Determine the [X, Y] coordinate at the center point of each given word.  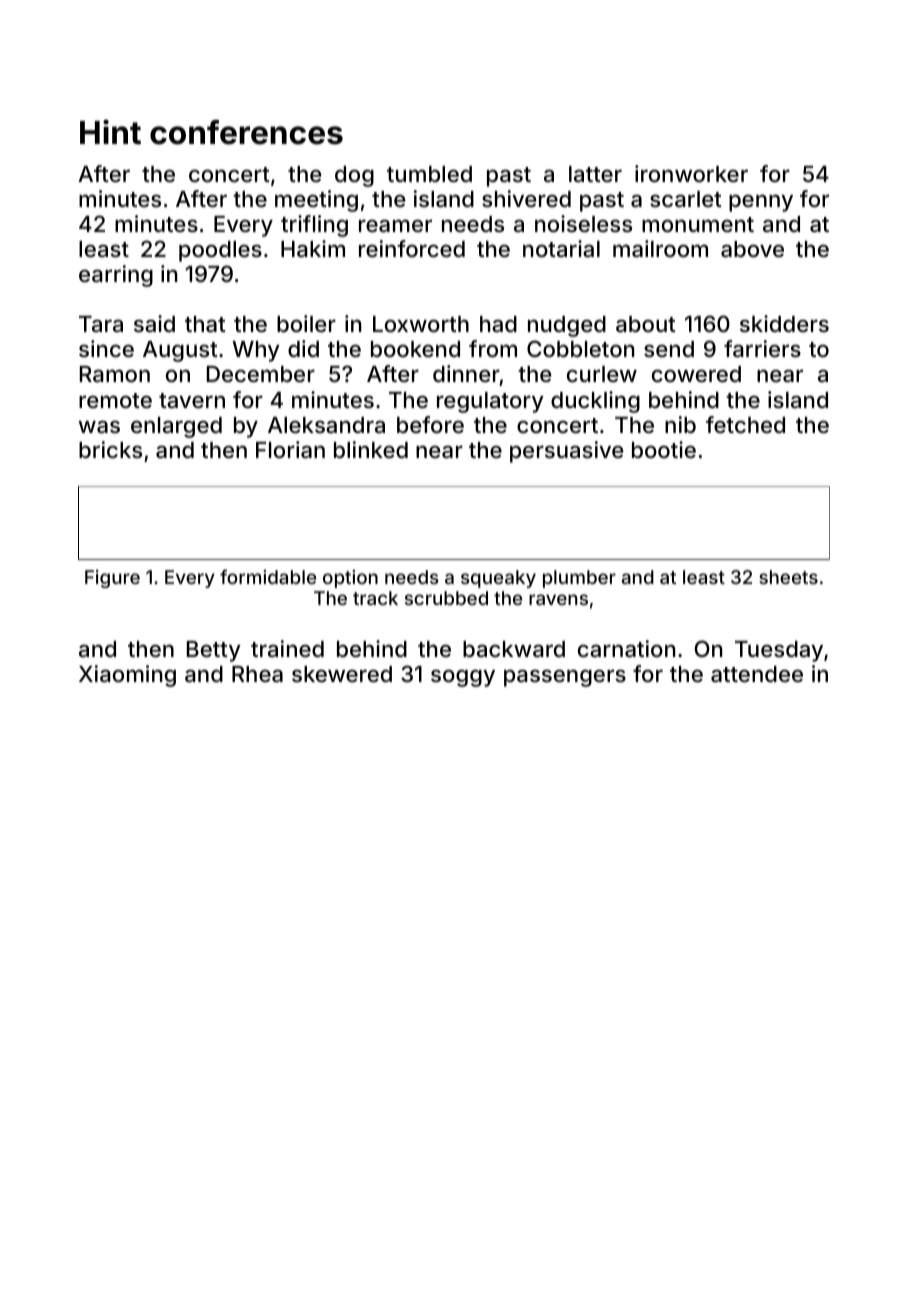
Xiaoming [127, 676]
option [350, 579]
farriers [762, 349]
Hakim [313, 249]
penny [761, 203]
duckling [595, 402]
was [99, 427]
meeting [316, 201]
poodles [220, 251]
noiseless [583, 223]
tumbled [429, 174]
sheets [788, 577]
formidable [268, 576]
